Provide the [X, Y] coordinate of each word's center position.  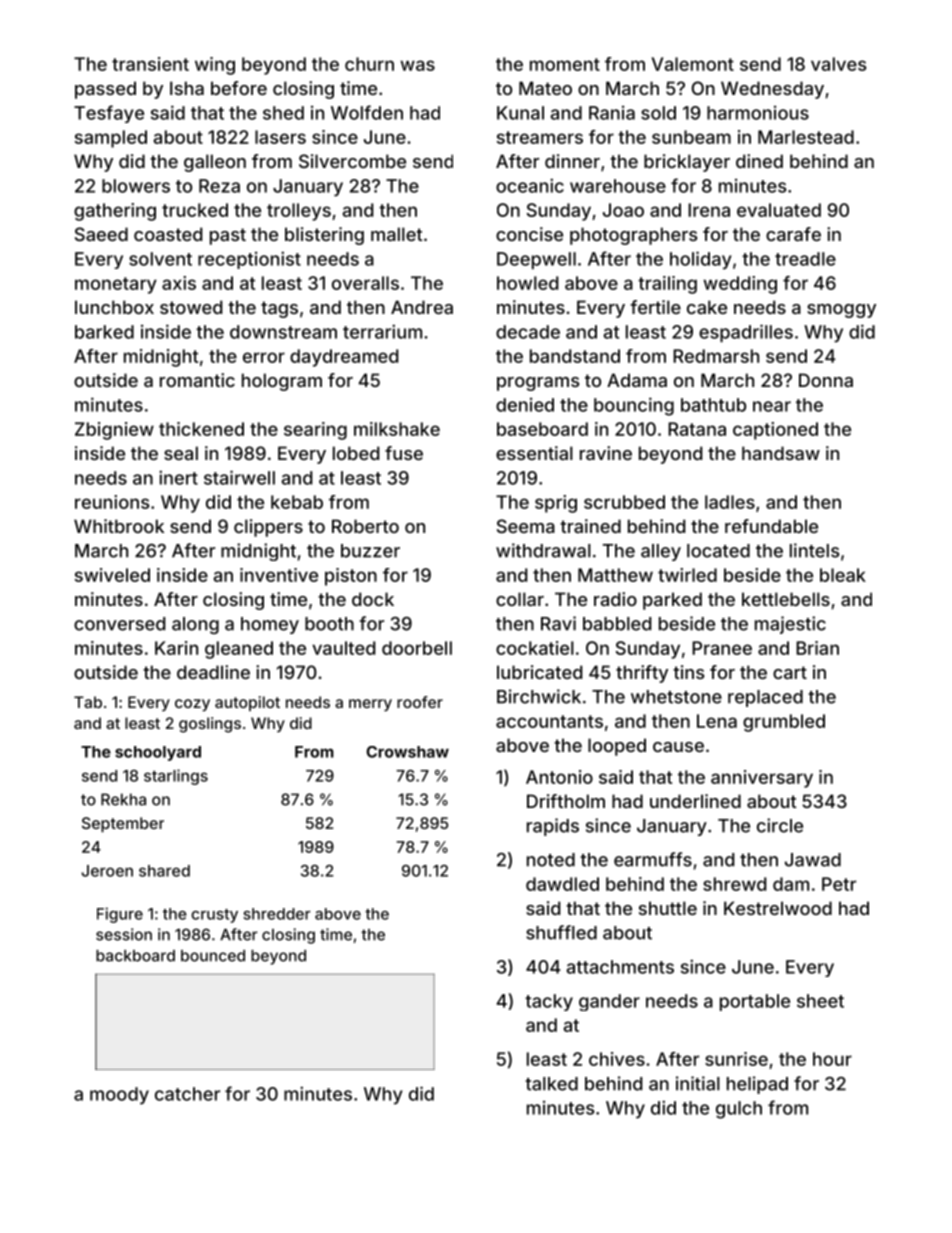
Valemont [692, 64]
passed [105, 90]
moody [119, 1096]
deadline [213, 672]
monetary [116, 285]
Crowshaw [407, 752]
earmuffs [653, 859]
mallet [397, 234]
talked [551, 1084]
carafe [793, 234]
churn [369, 64]
